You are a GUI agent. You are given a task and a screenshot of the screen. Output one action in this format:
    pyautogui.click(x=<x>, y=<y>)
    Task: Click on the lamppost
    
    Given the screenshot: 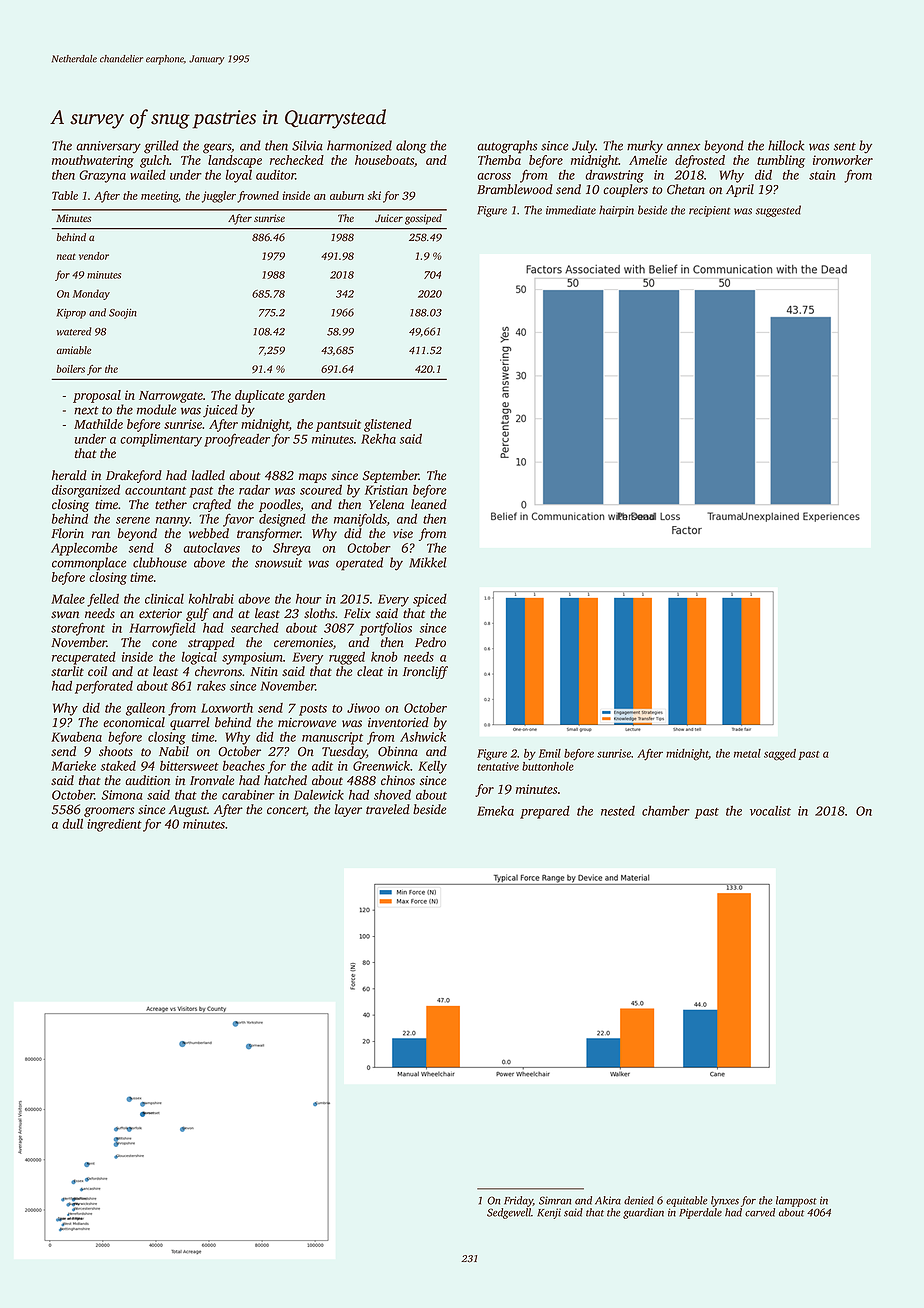 What is the action you would take?
    pyautogui.click(x=796, y=1201)
